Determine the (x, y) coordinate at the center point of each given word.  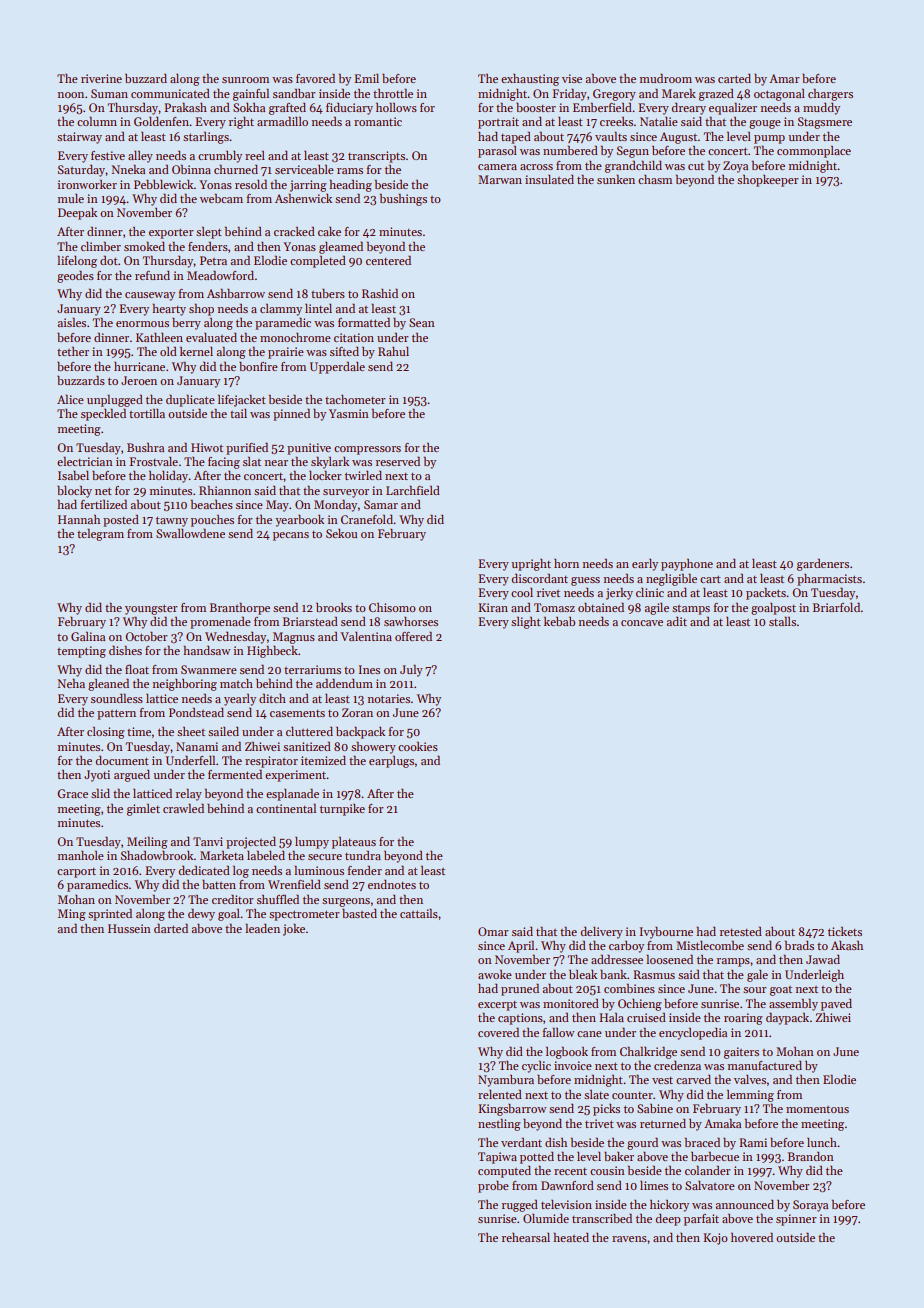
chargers (830, 94)
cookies (418, 746)
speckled (103, 414)
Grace (72, 793)
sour (755, 990)
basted (359, 913)
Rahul (393, 351)
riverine (101, 78)
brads (799, 945)
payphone (687, 565)
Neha (71, 683)
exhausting (530, 80)
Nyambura (506, 1081)
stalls (782, 621)
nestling (499, 1124)
